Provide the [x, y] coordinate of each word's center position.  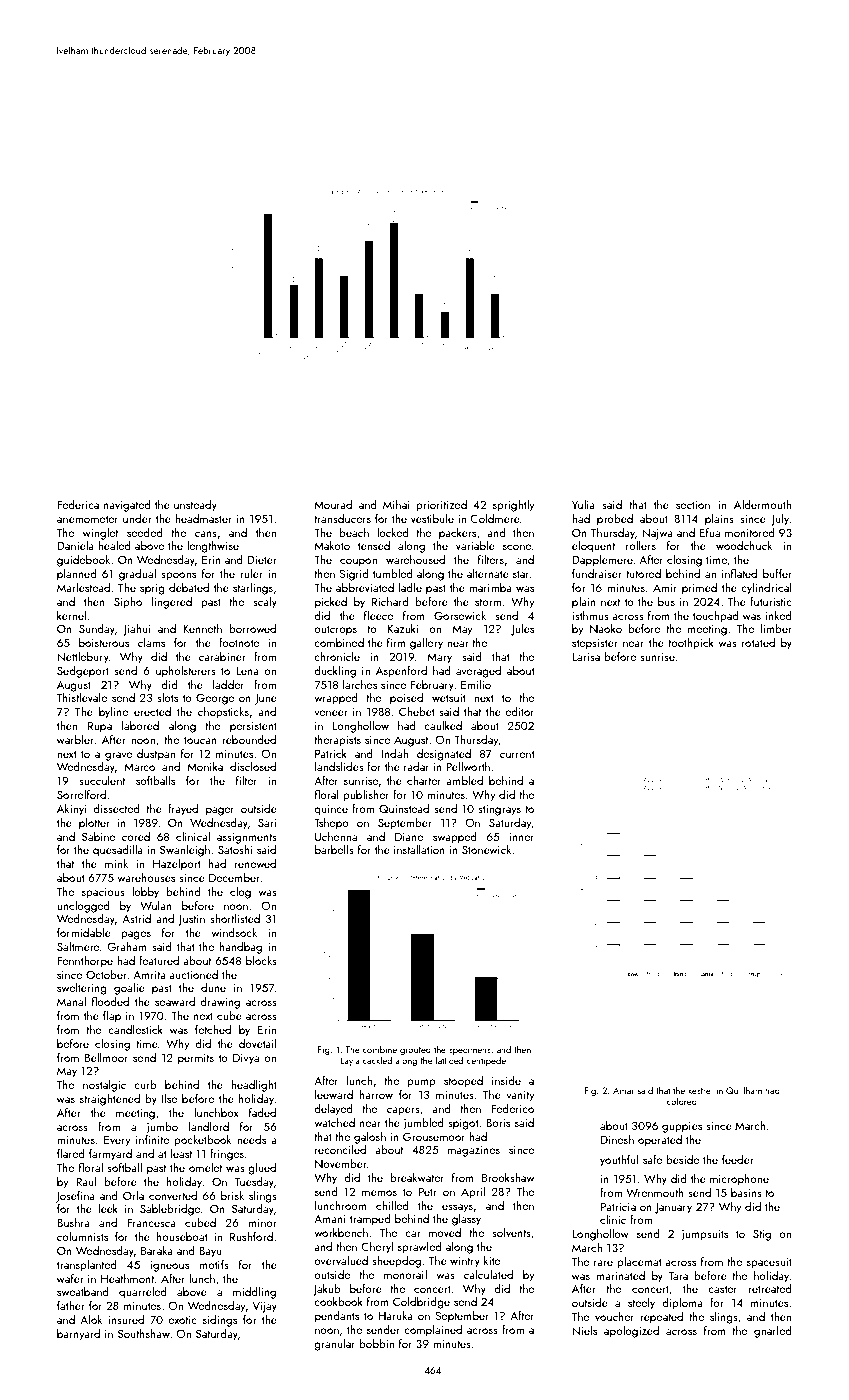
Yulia [583, 504]
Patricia [618, 1206]
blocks [261, 960]
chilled [392, 1205]
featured [159, 960]
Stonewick [486, 849]
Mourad [333, 504]
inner [522, 837]
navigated [127, 506]
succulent [102, 780]
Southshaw [144, 1333]
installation [419, 849]
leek [108, 1208]
